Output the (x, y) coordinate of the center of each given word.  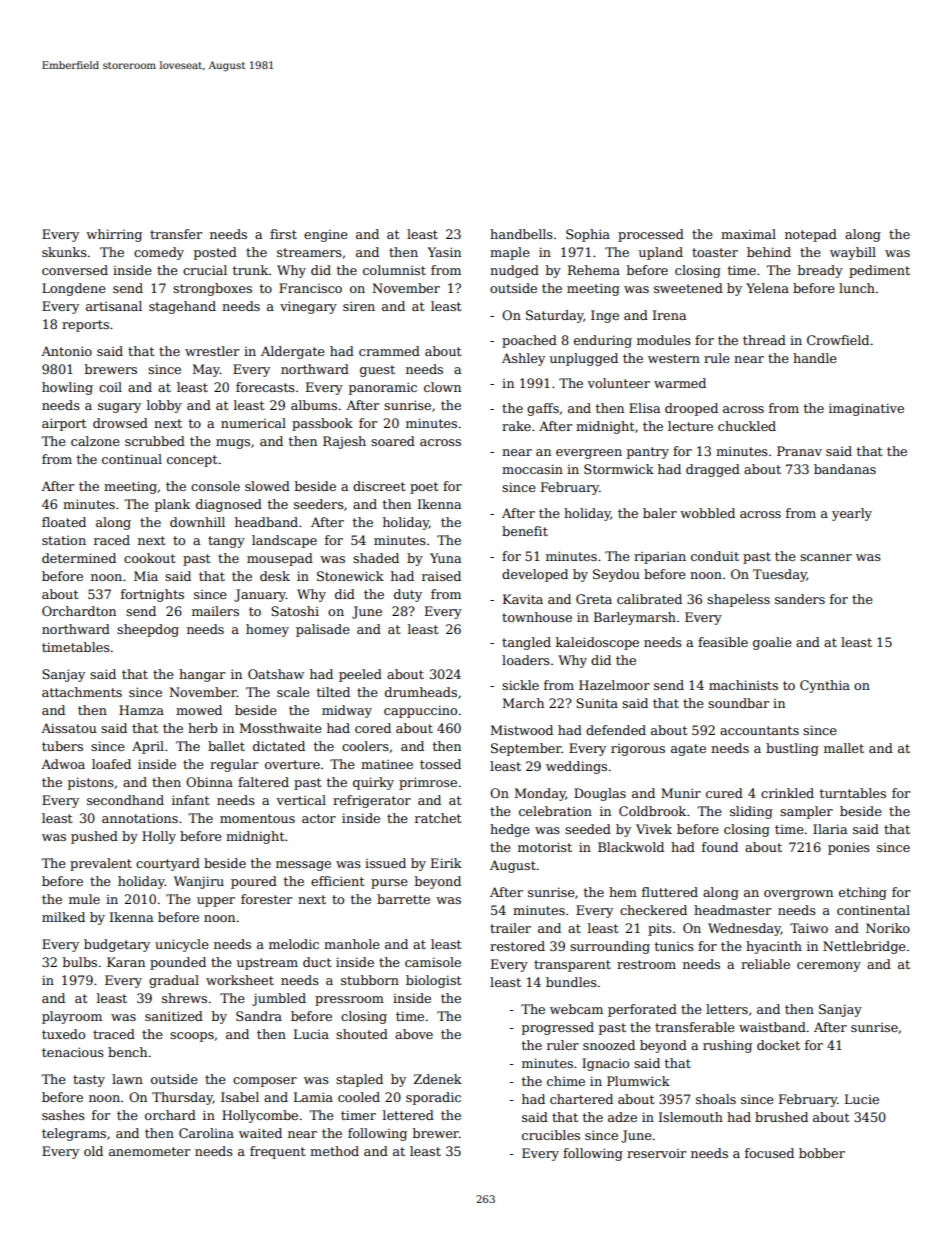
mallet (844, 748)
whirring (114, 235)
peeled (360, 675)
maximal (748, 234)
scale (293, 692)
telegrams (74, 1134)
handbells (521, 234)
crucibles (551, 1135)
